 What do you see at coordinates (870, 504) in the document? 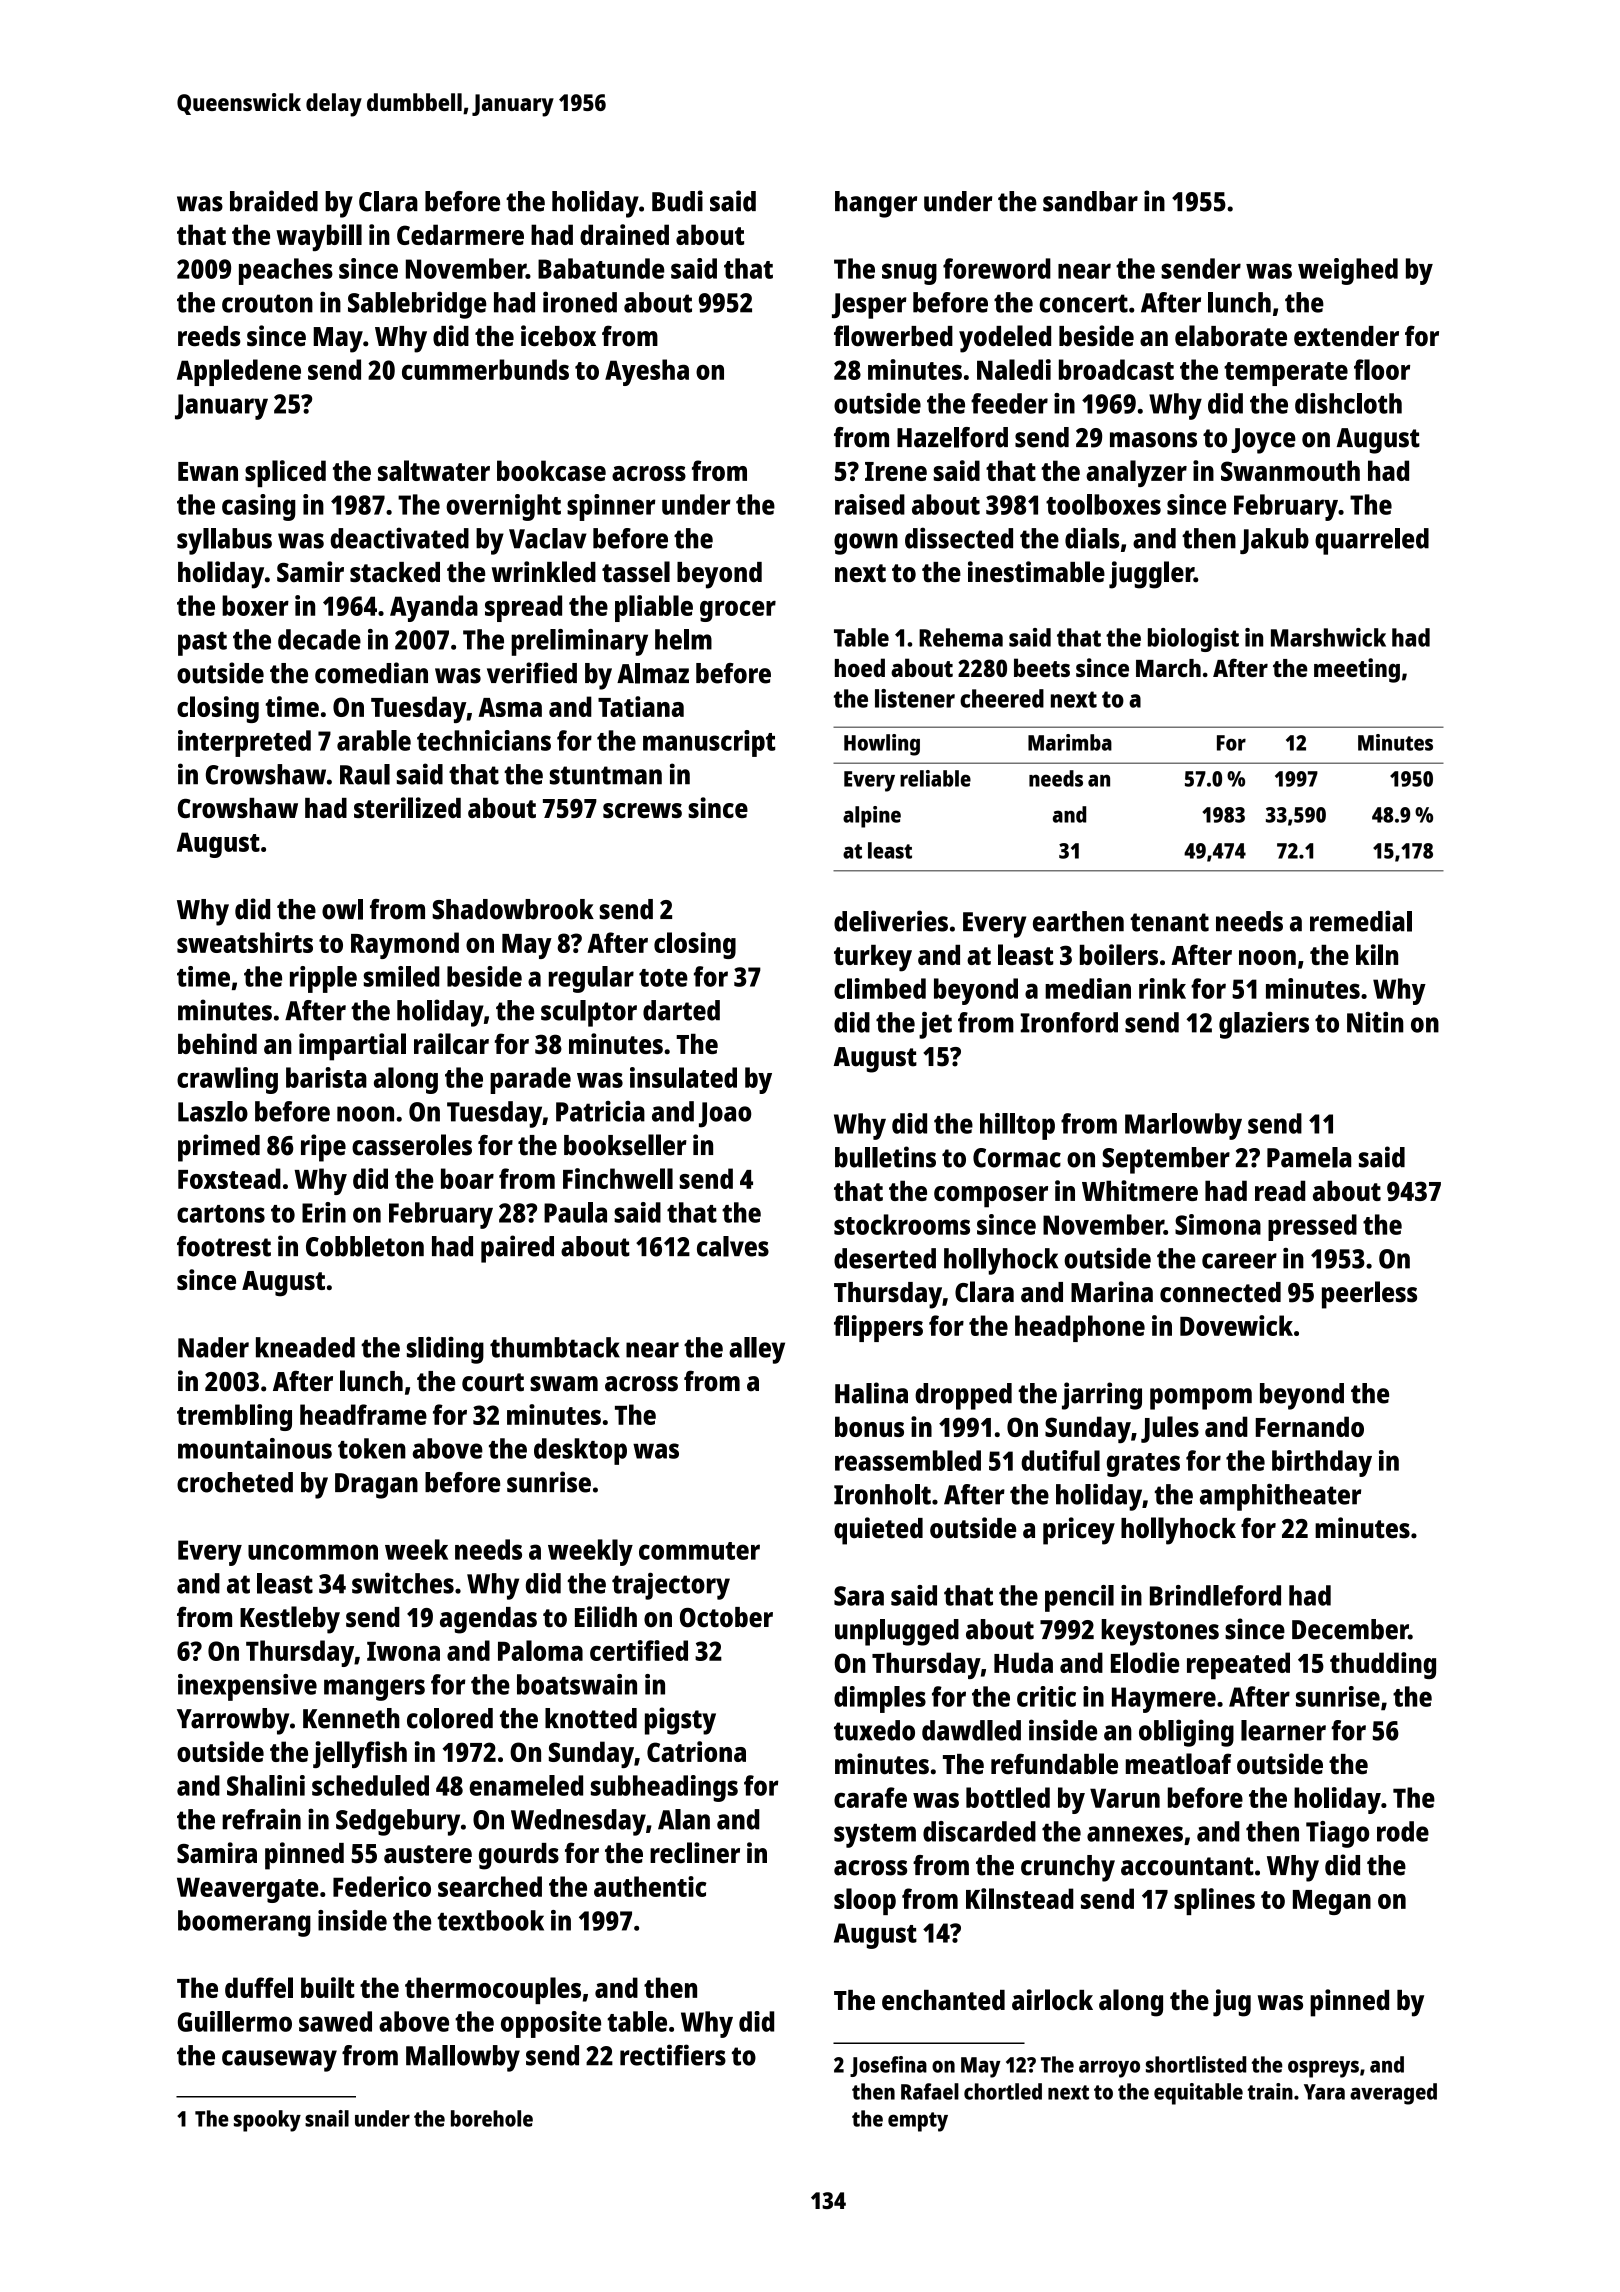
I see `raised` at bounding box center [870, 504].
